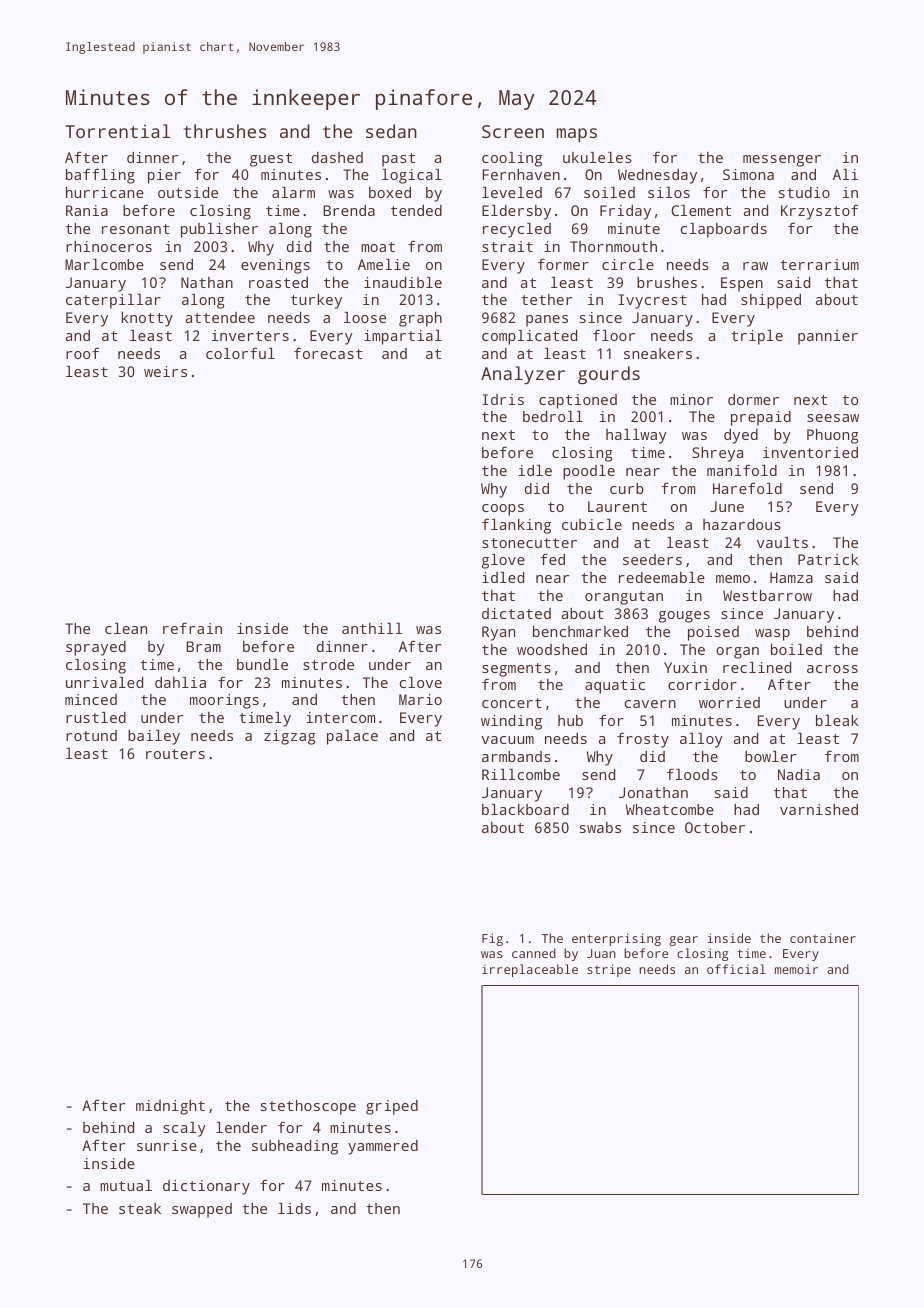 The height and width of the image is (1308, 924). Describe the element at coordinates (597, 157) in the image. I see `ukuleles` at that location.
